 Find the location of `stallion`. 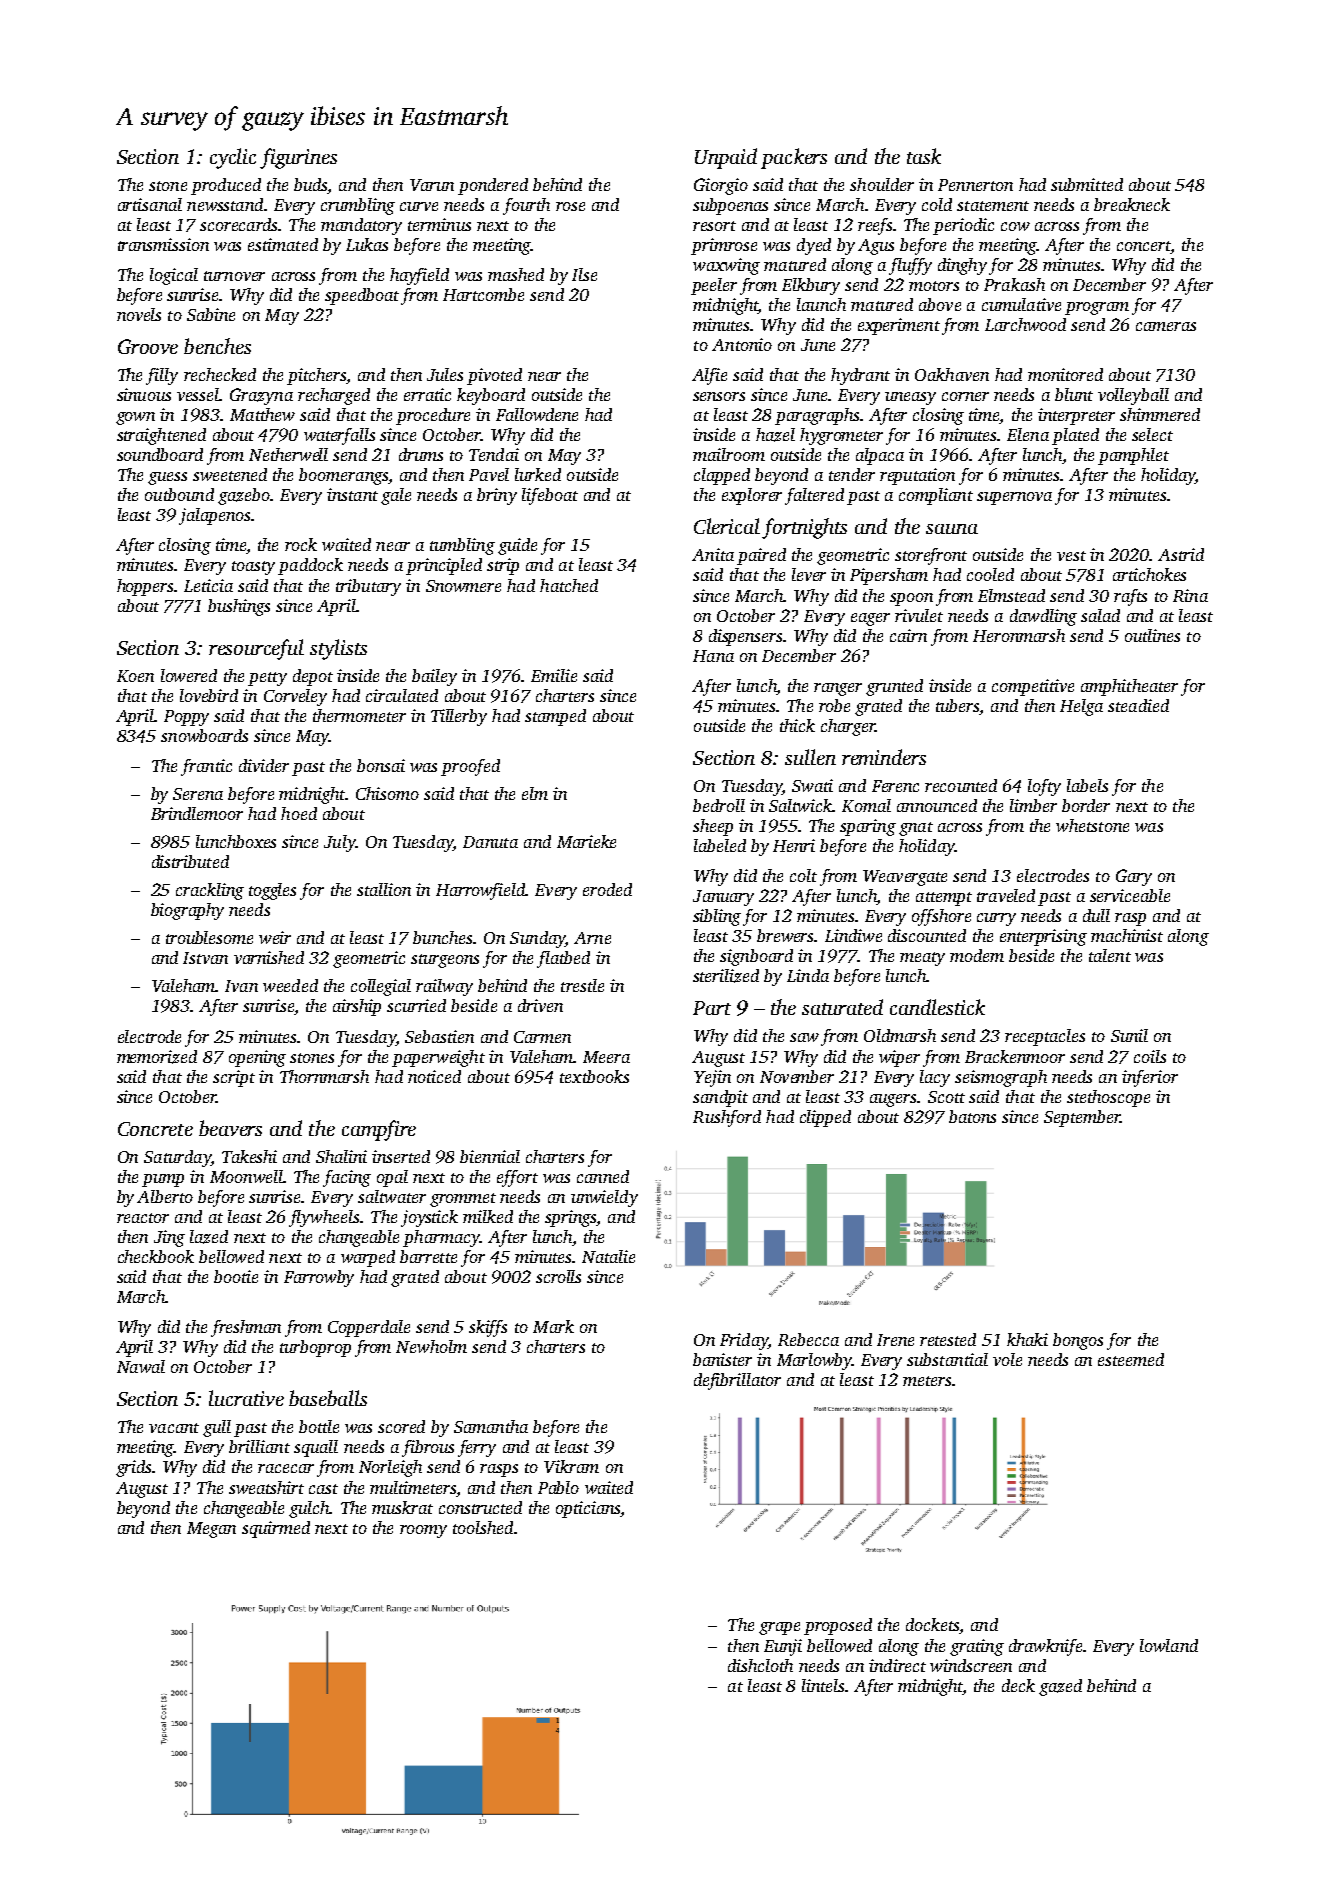

stallion is located at coordinates (384, 889).
